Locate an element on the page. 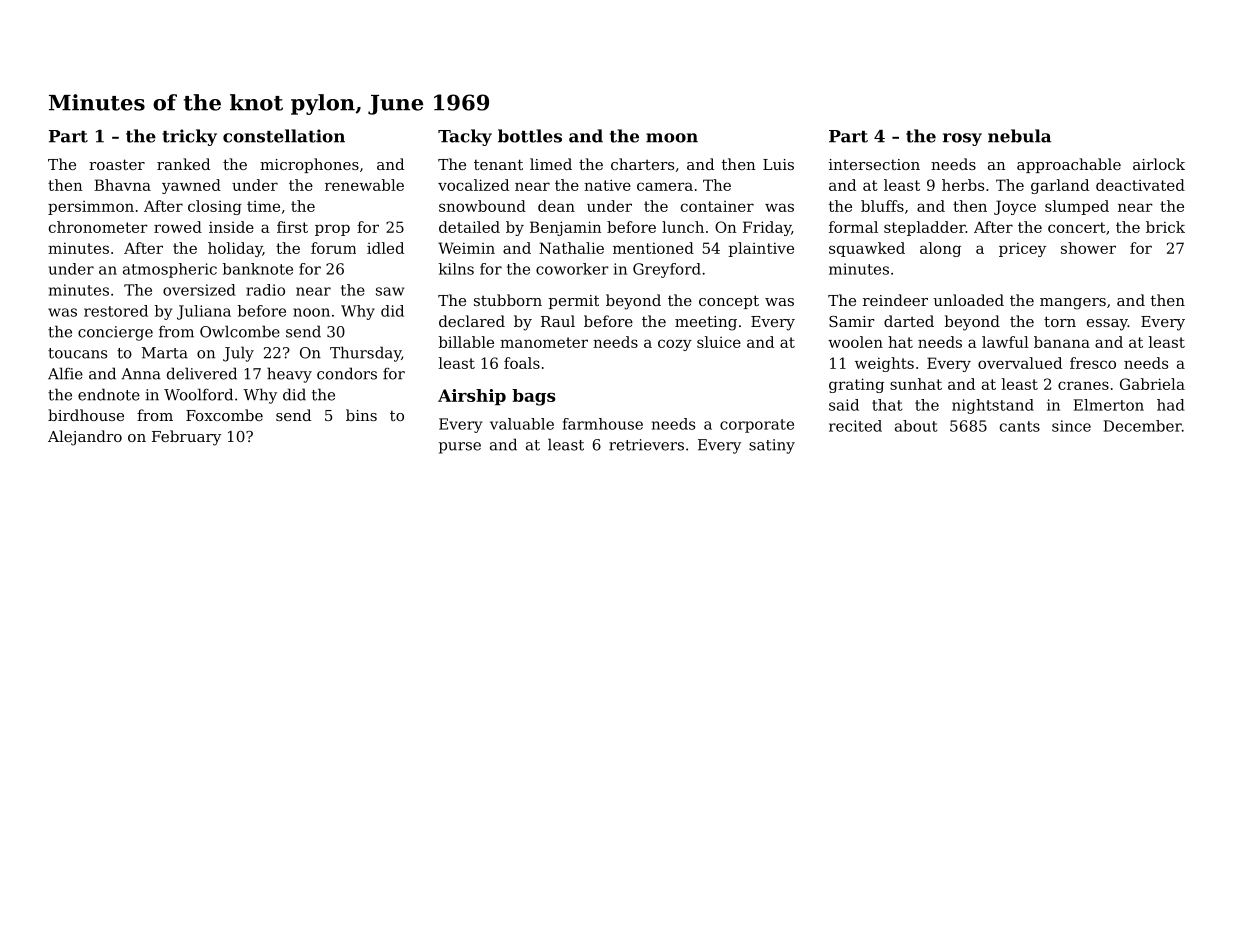  weights is located at coordinates (884, 364).
